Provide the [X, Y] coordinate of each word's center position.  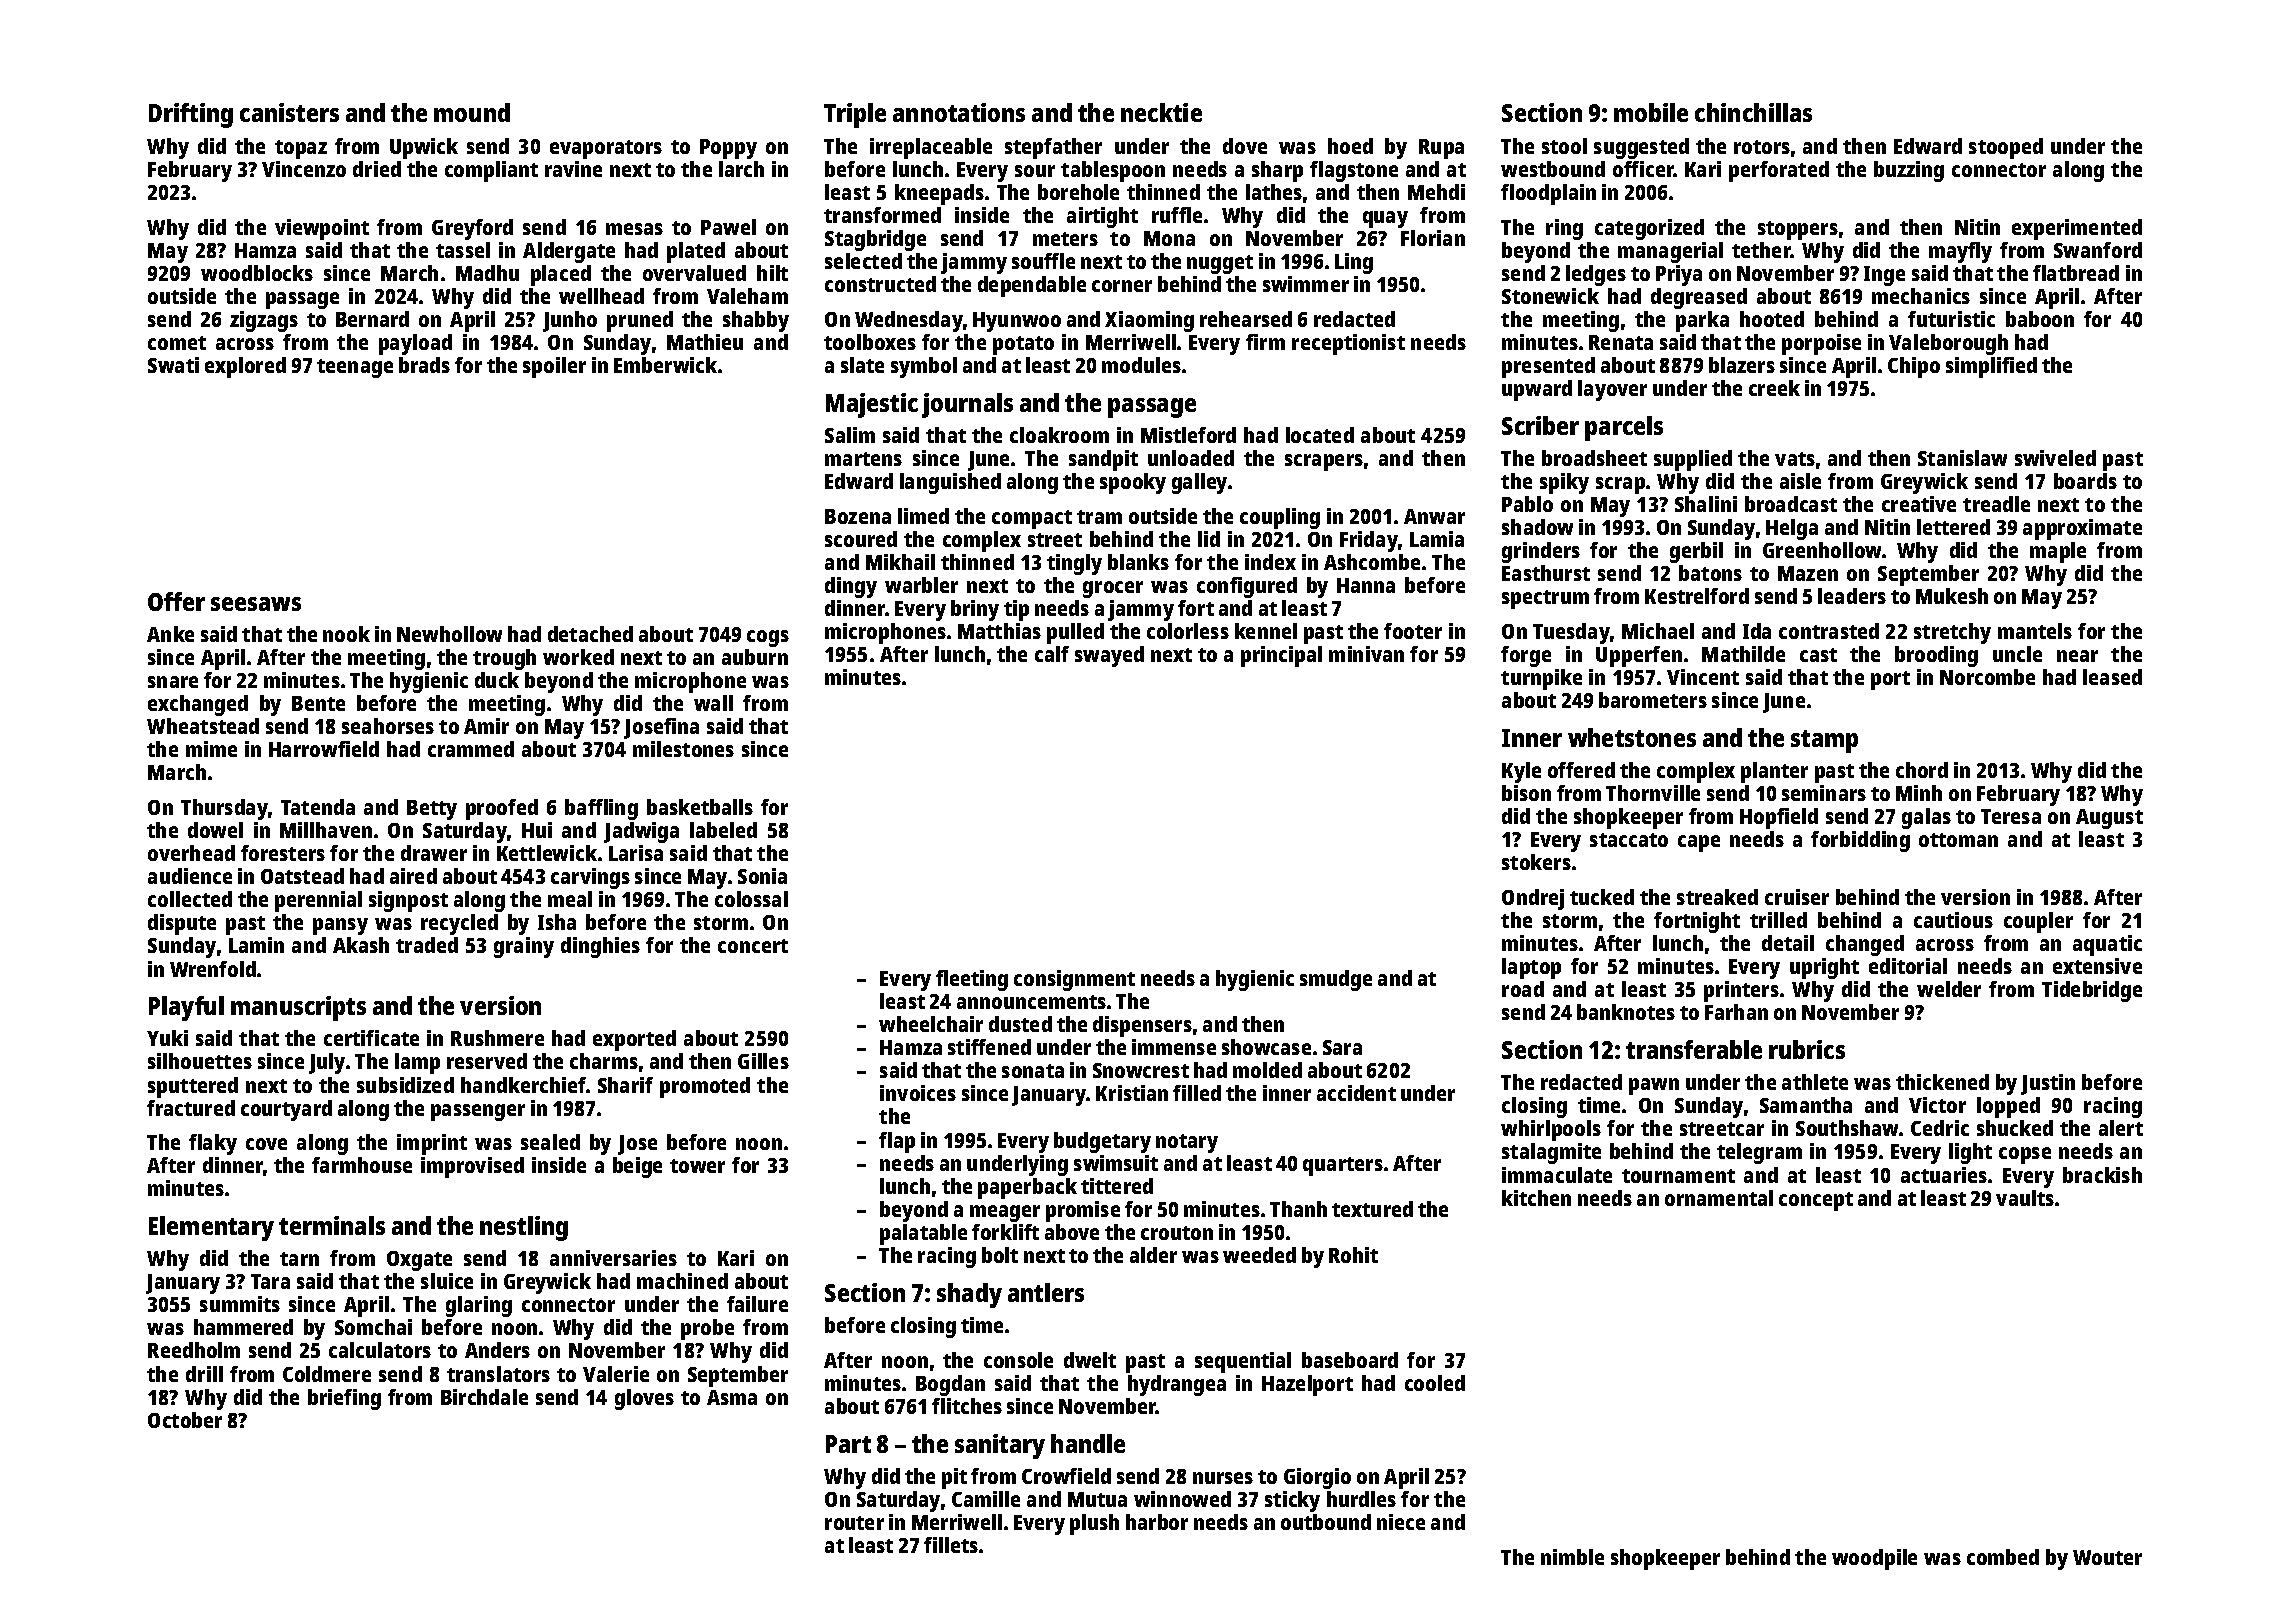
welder [1949, 989]
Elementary [211, 1228]
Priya [1679, 275]
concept [1816, 1201]
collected [190, 899]
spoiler [554, 367]
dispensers [1142, 1026]
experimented [2077, 229]
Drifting [191, 115]
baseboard [1350, 1360]
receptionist [1348, 344]
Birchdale [484, 1397]
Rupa [1441, 149]
